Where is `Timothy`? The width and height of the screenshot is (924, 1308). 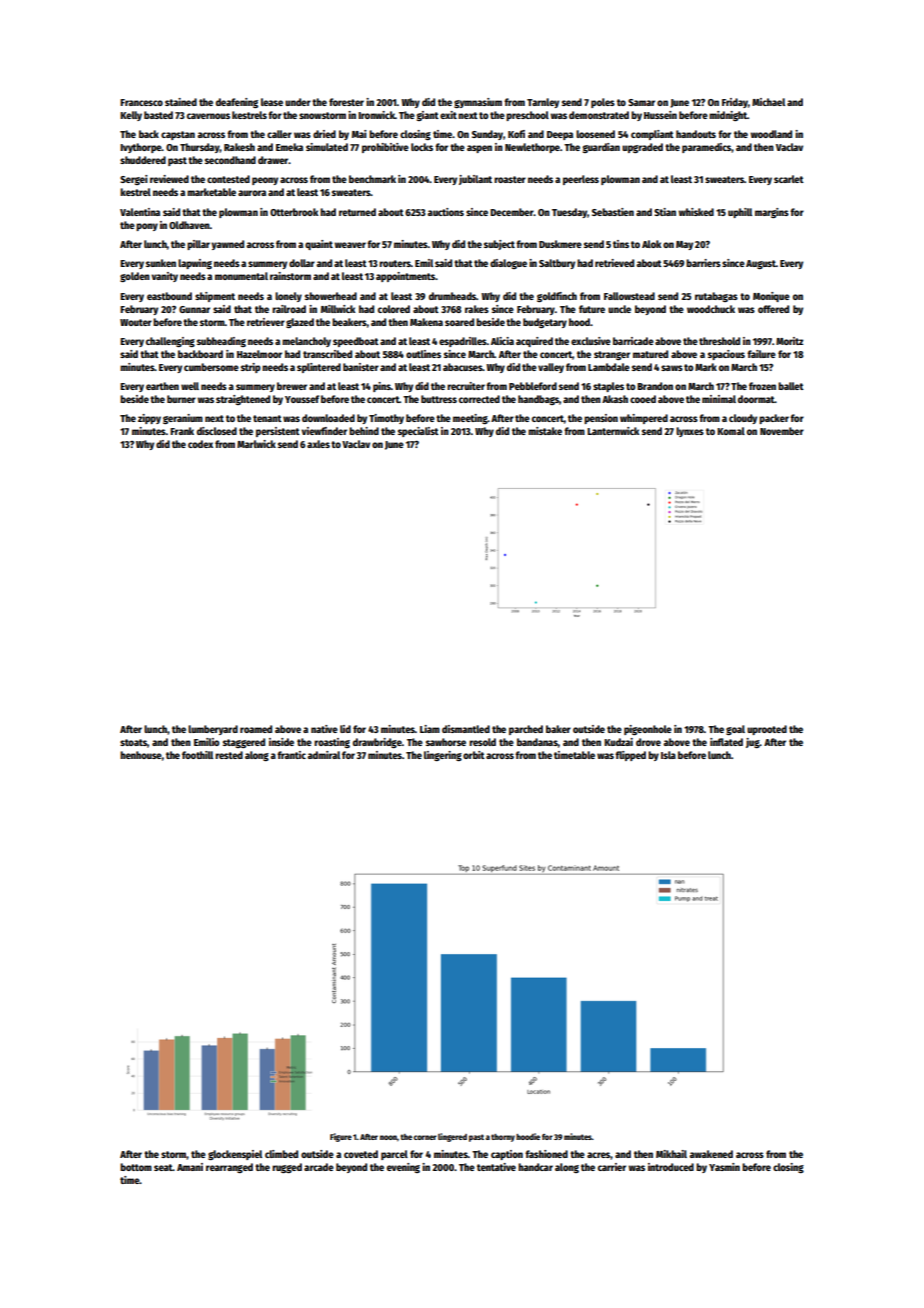
Timothy is located at coordinates (386, 419).
